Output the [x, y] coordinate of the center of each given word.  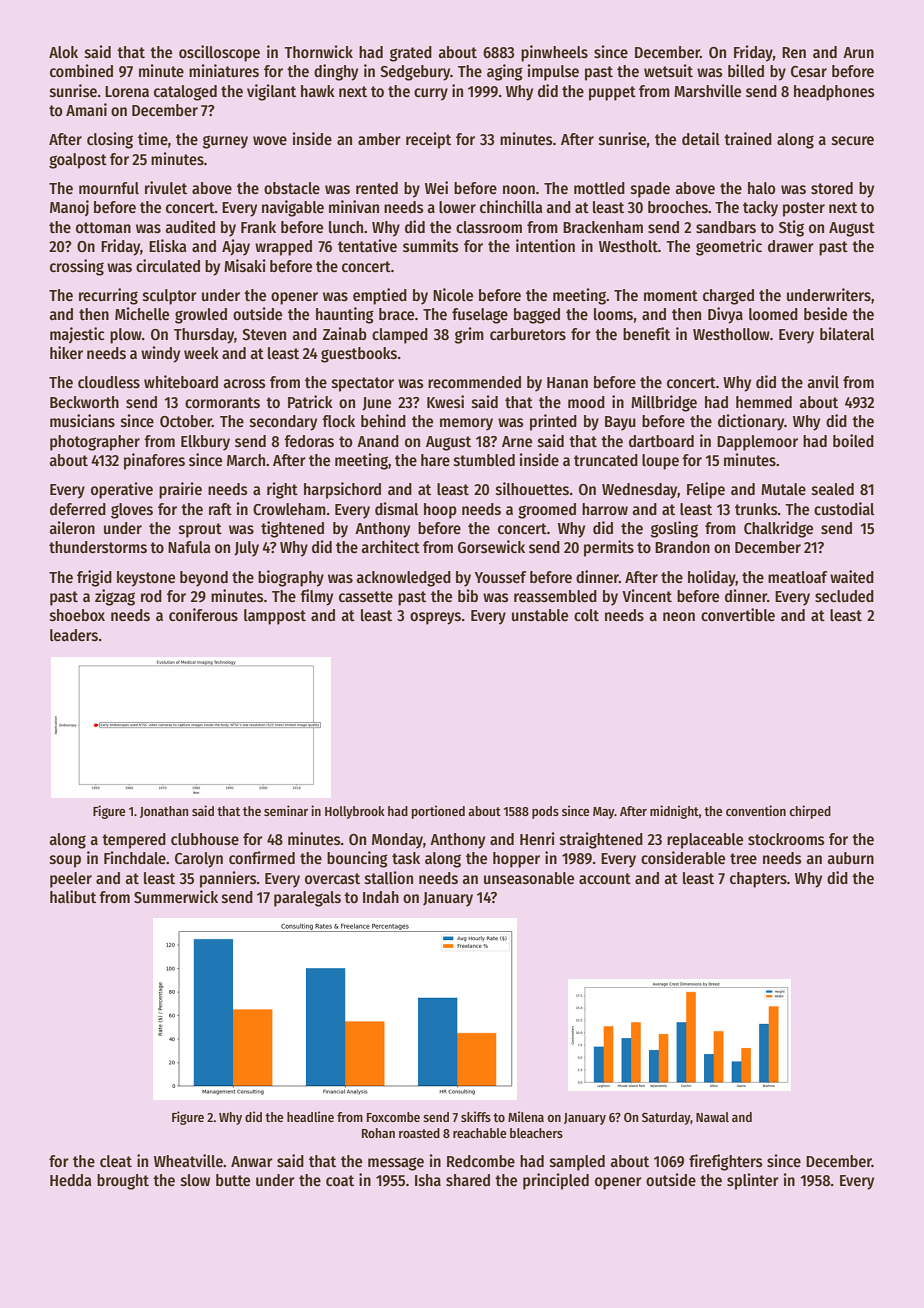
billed [746, 71]
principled [556, 1181]
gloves [132, 511]
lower [457, 207]
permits [609, 548]
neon [679, 616]
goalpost [78, 161]
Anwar [252, 1161]
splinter [753, 1181]
